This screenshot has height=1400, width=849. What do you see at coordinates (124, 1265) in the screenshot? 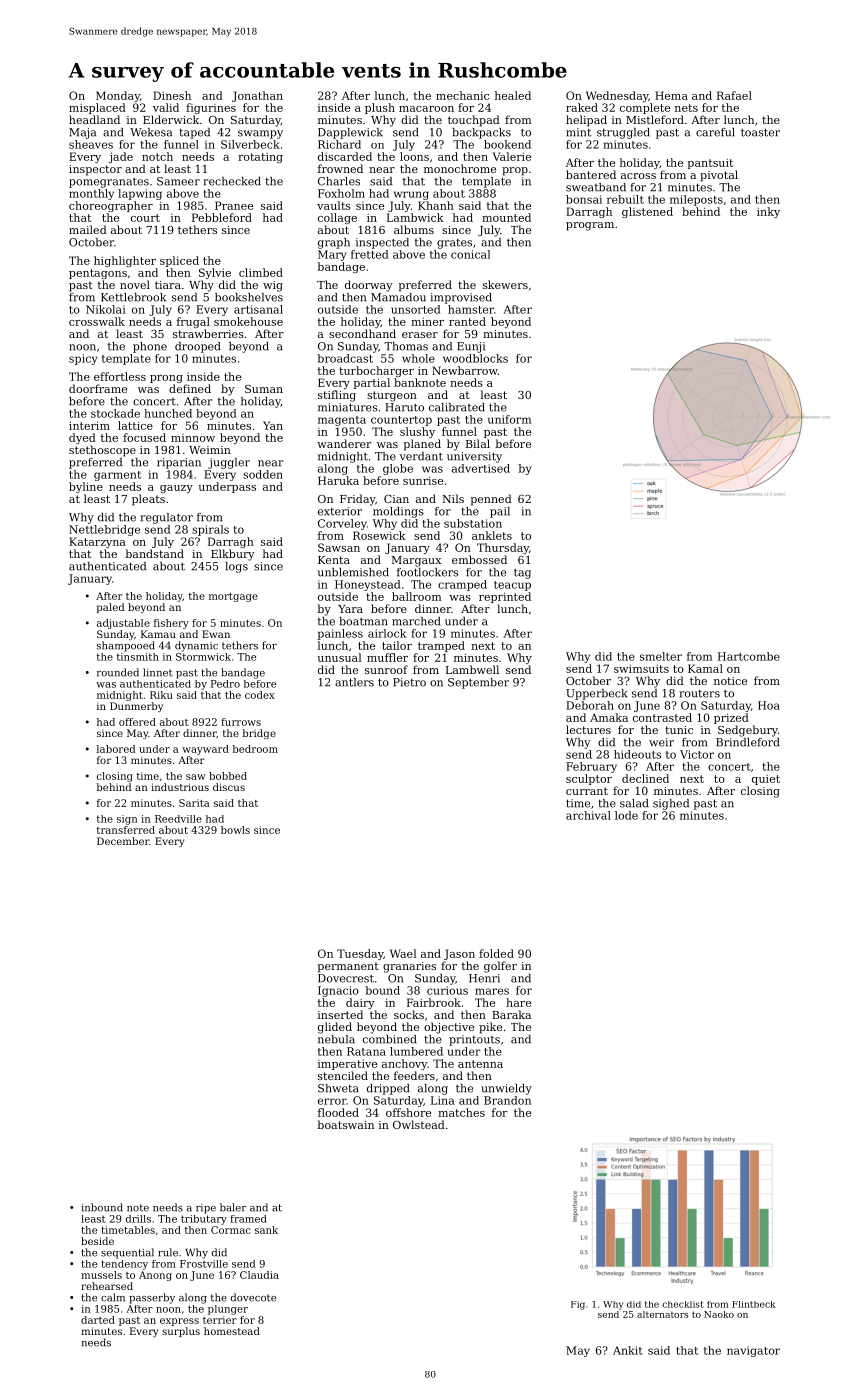
I see `tendency` at bounding box center [124, 1265].
